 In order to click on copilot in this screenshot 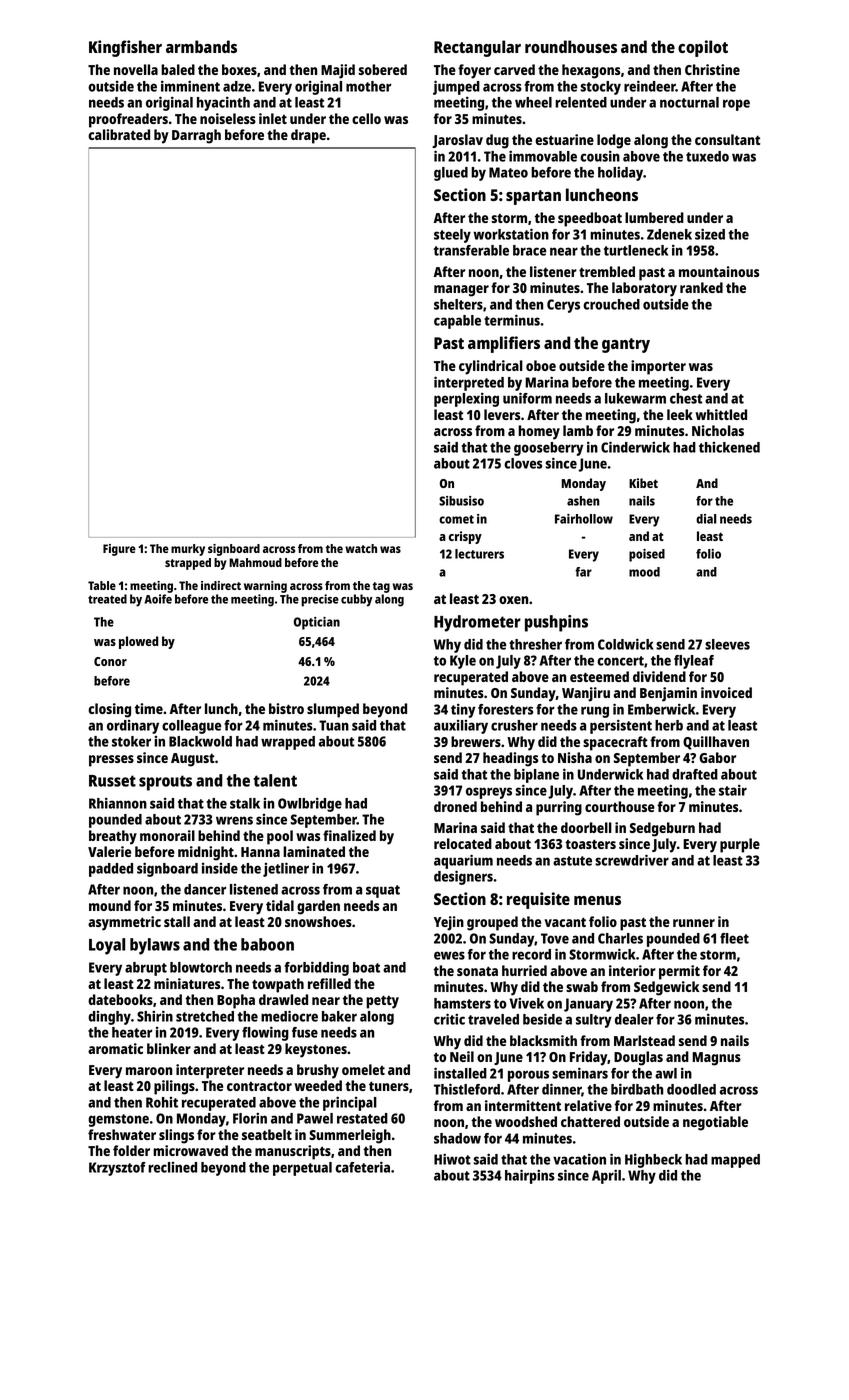, I will do `click(703, 48)`.
